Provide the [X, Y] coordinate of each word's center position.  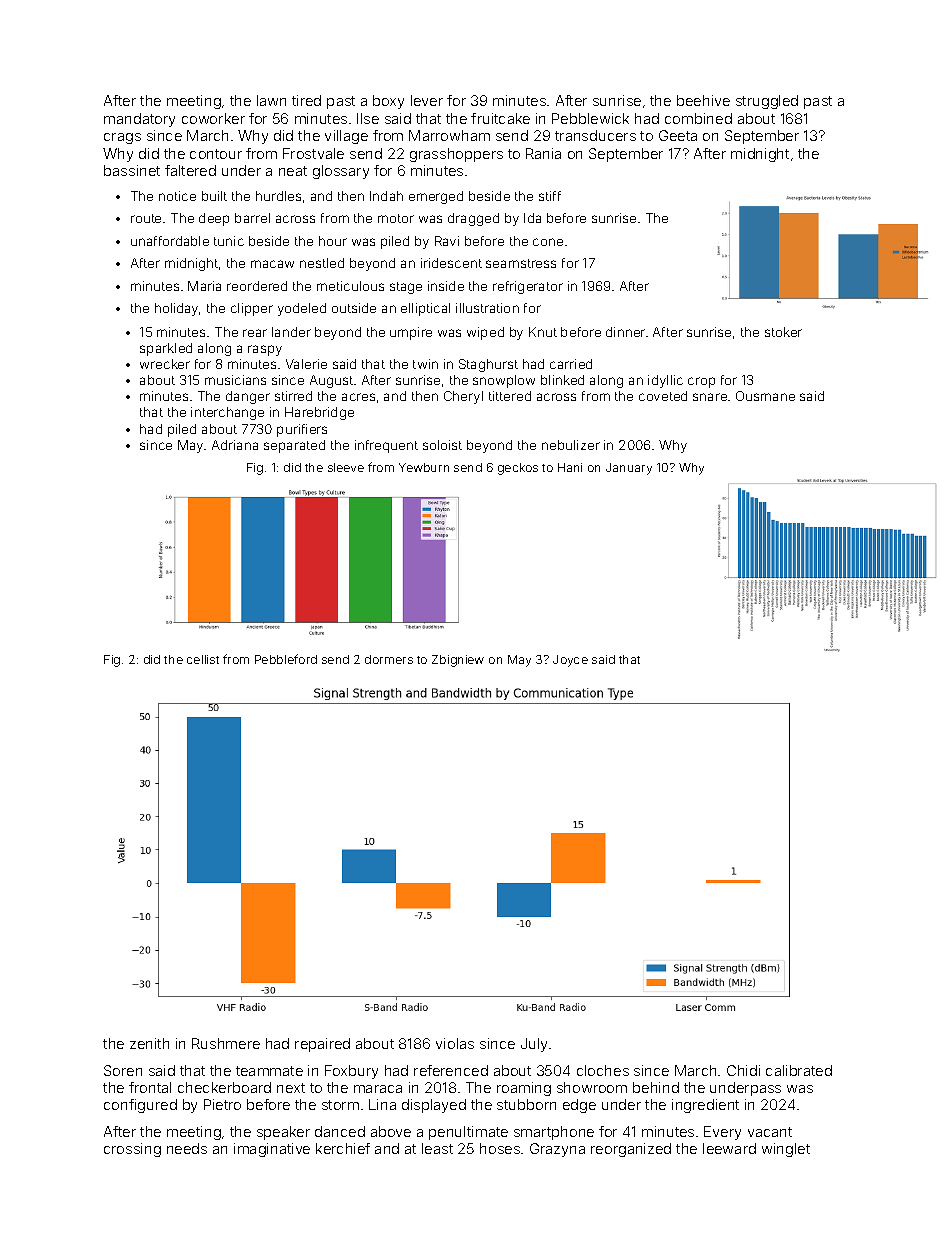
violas [455, 1043]
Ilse [368, 118]
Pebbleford [286, 659]
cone [548, 242]
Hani [570, 467]
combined [698, 118]
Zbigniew [458, 661]
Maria [204, 286]
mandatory [139, 120]
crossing [132, 1150]
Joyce [570, 661]
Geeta [678, 135]
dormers [389, 659]
